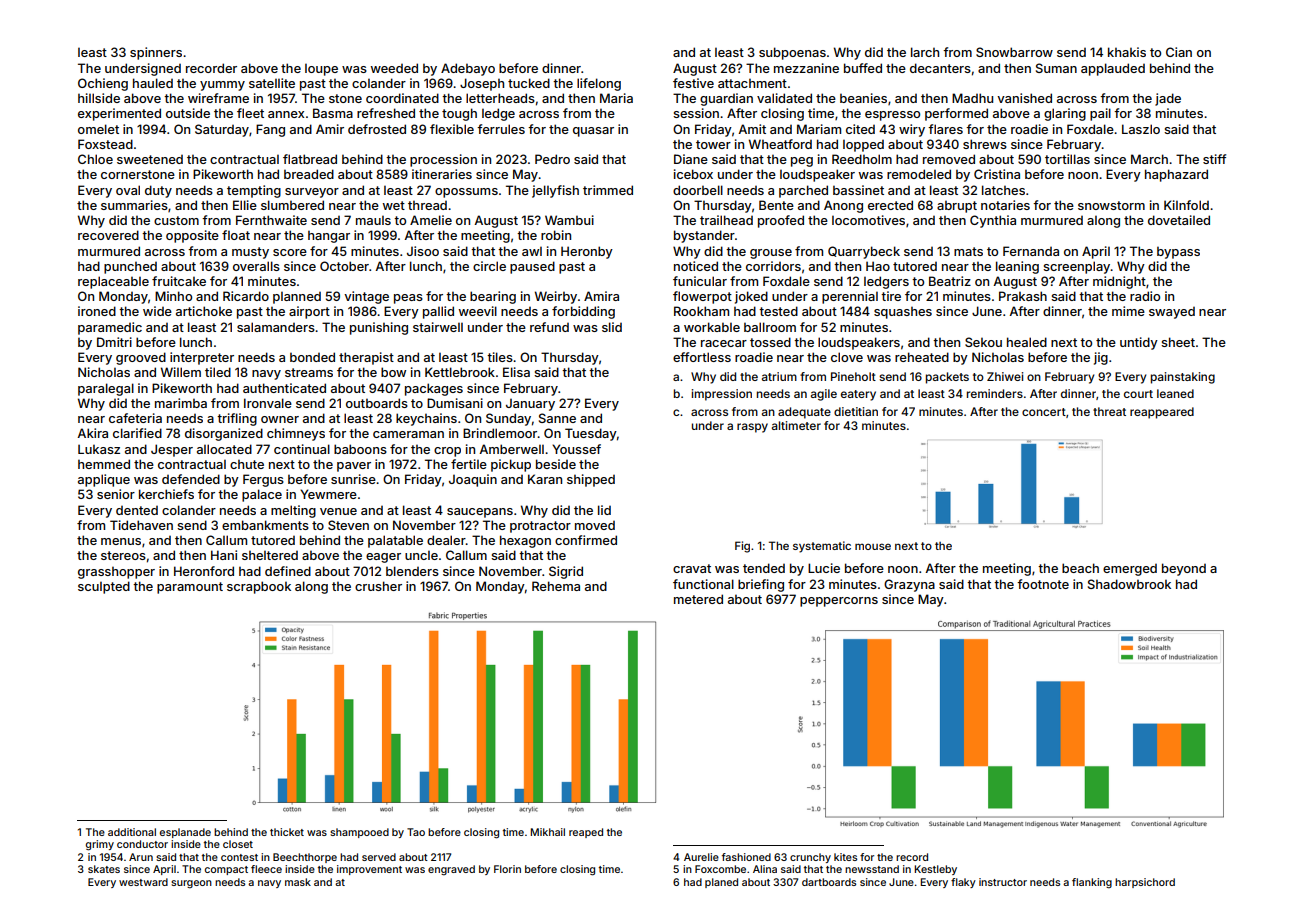 The width and height of the image is (1308, 924). What do you see at coordinates (191, 884) in the image?
I see `surgeon` at bounding box center [191, 884].
